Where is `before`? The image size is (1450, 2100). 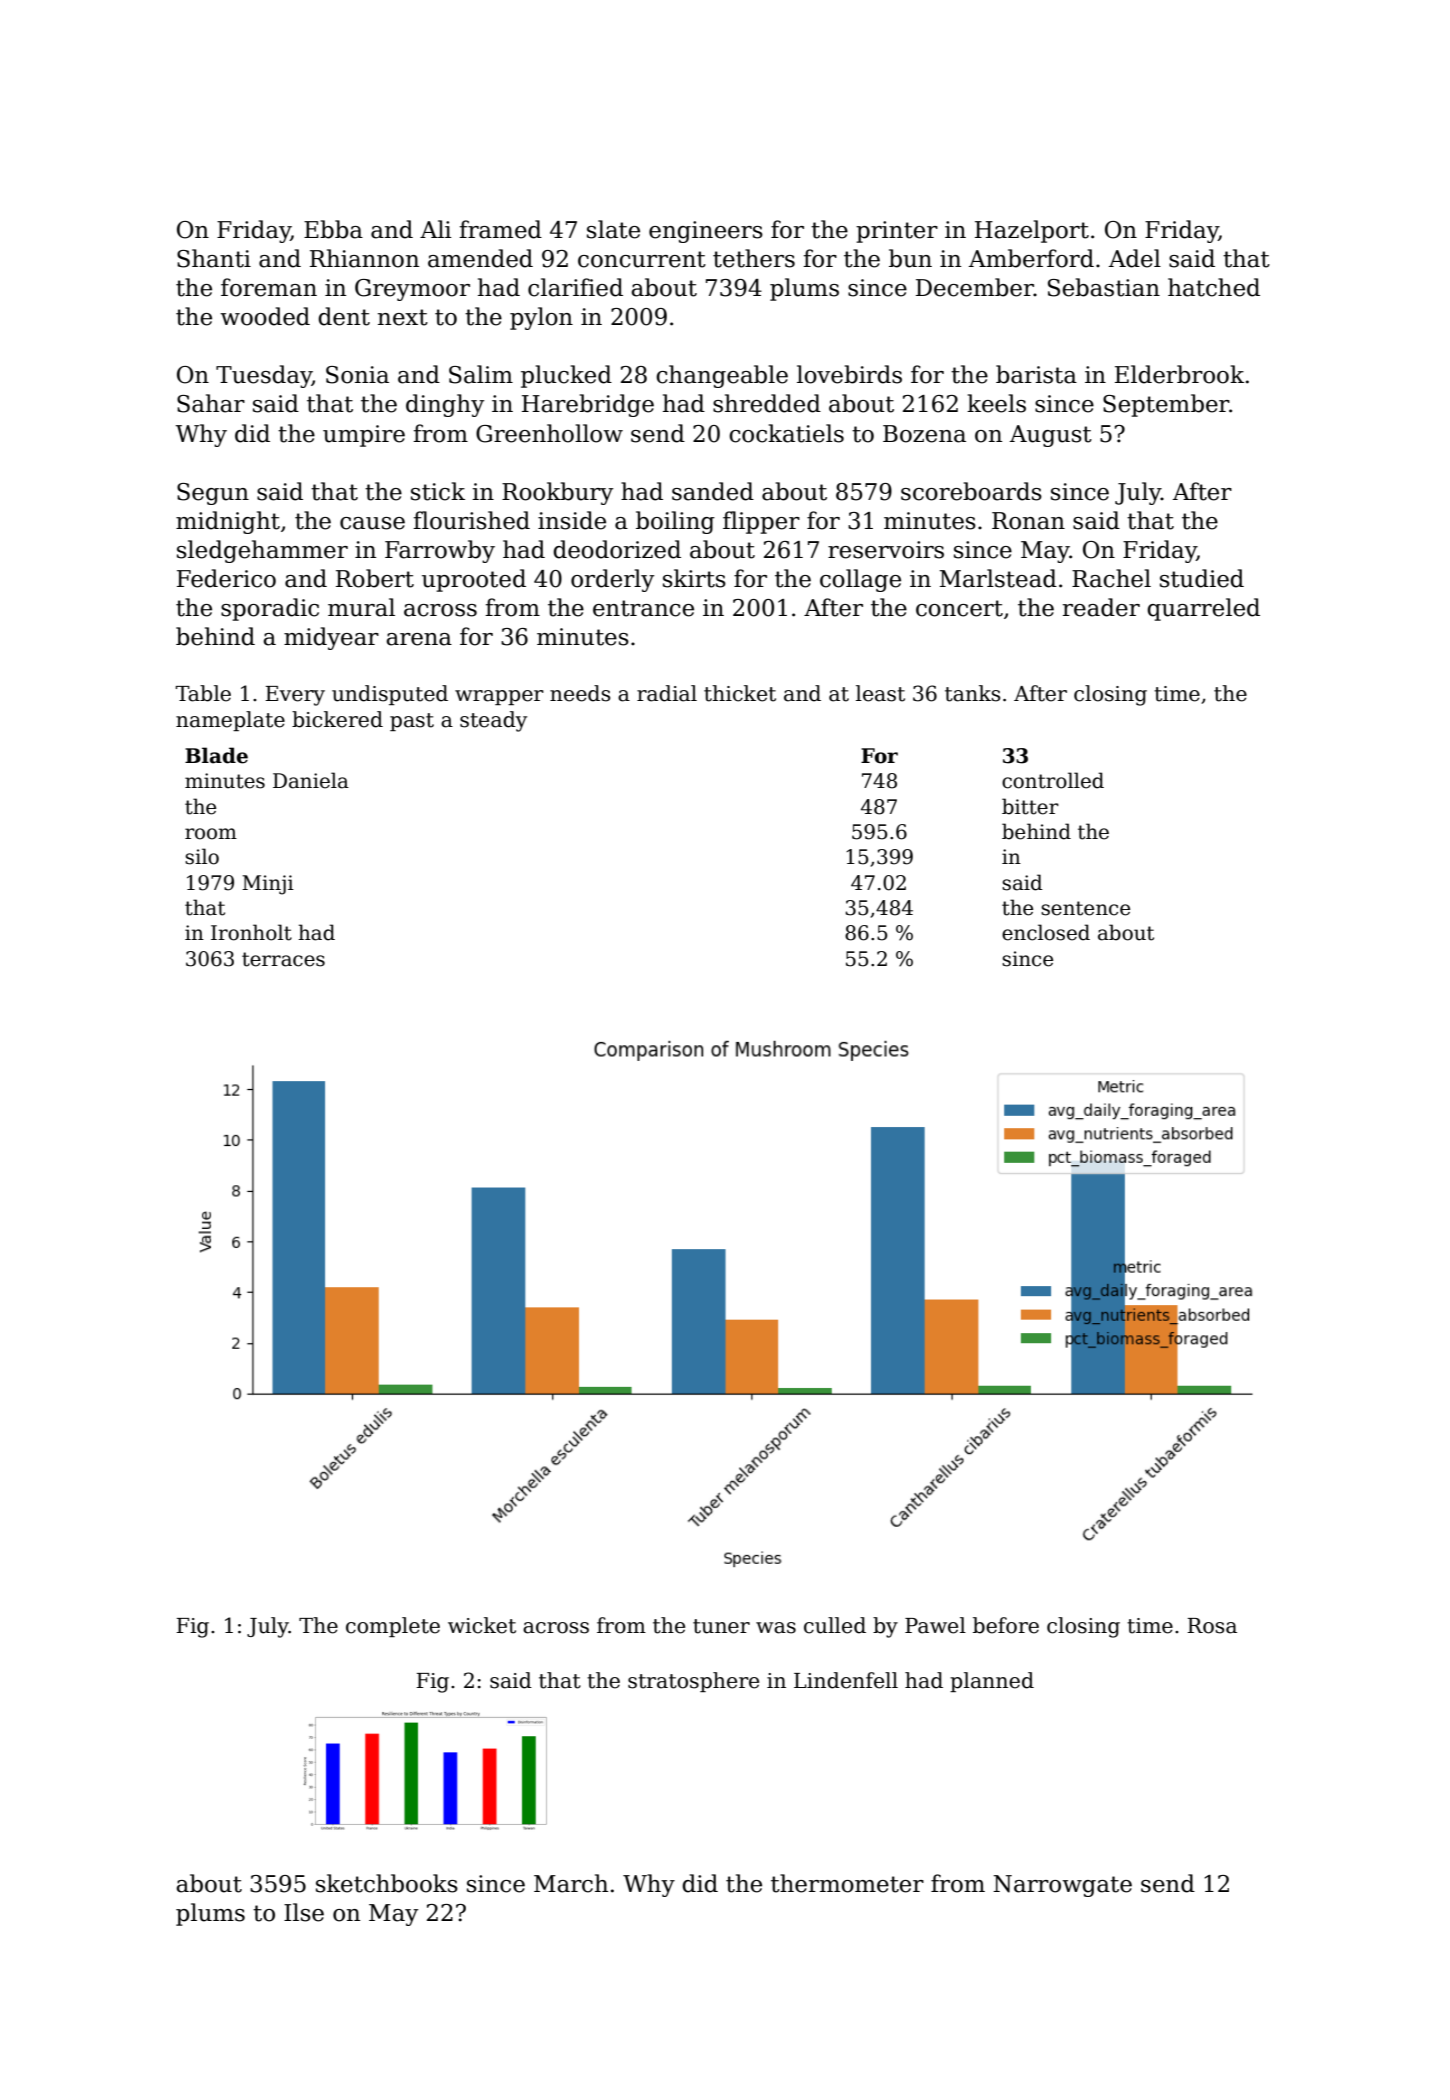 before is located at coordinates (1006, 1625).
